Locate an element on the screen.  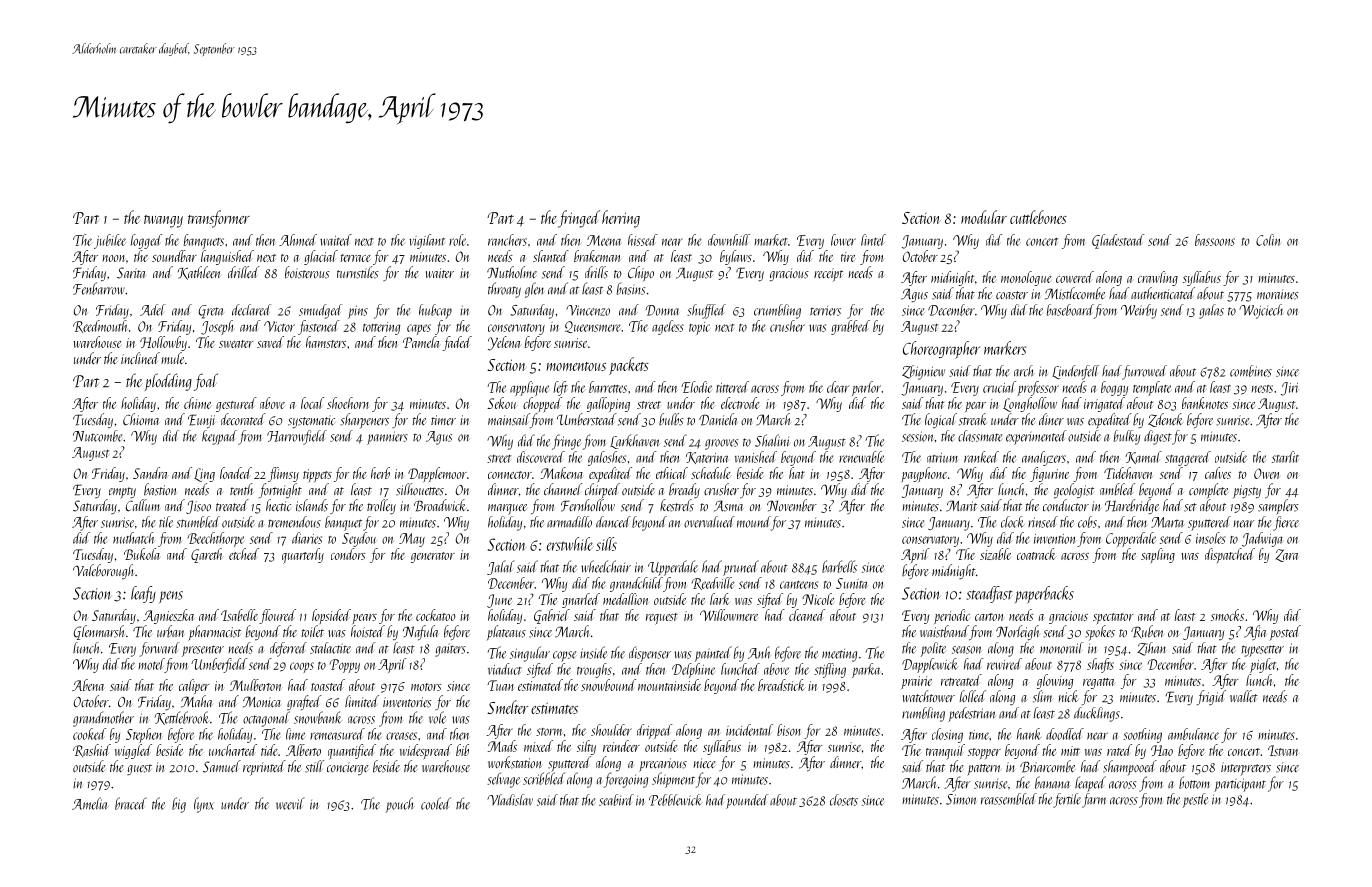
Reedmouth is located at coordinates (100, 326).
